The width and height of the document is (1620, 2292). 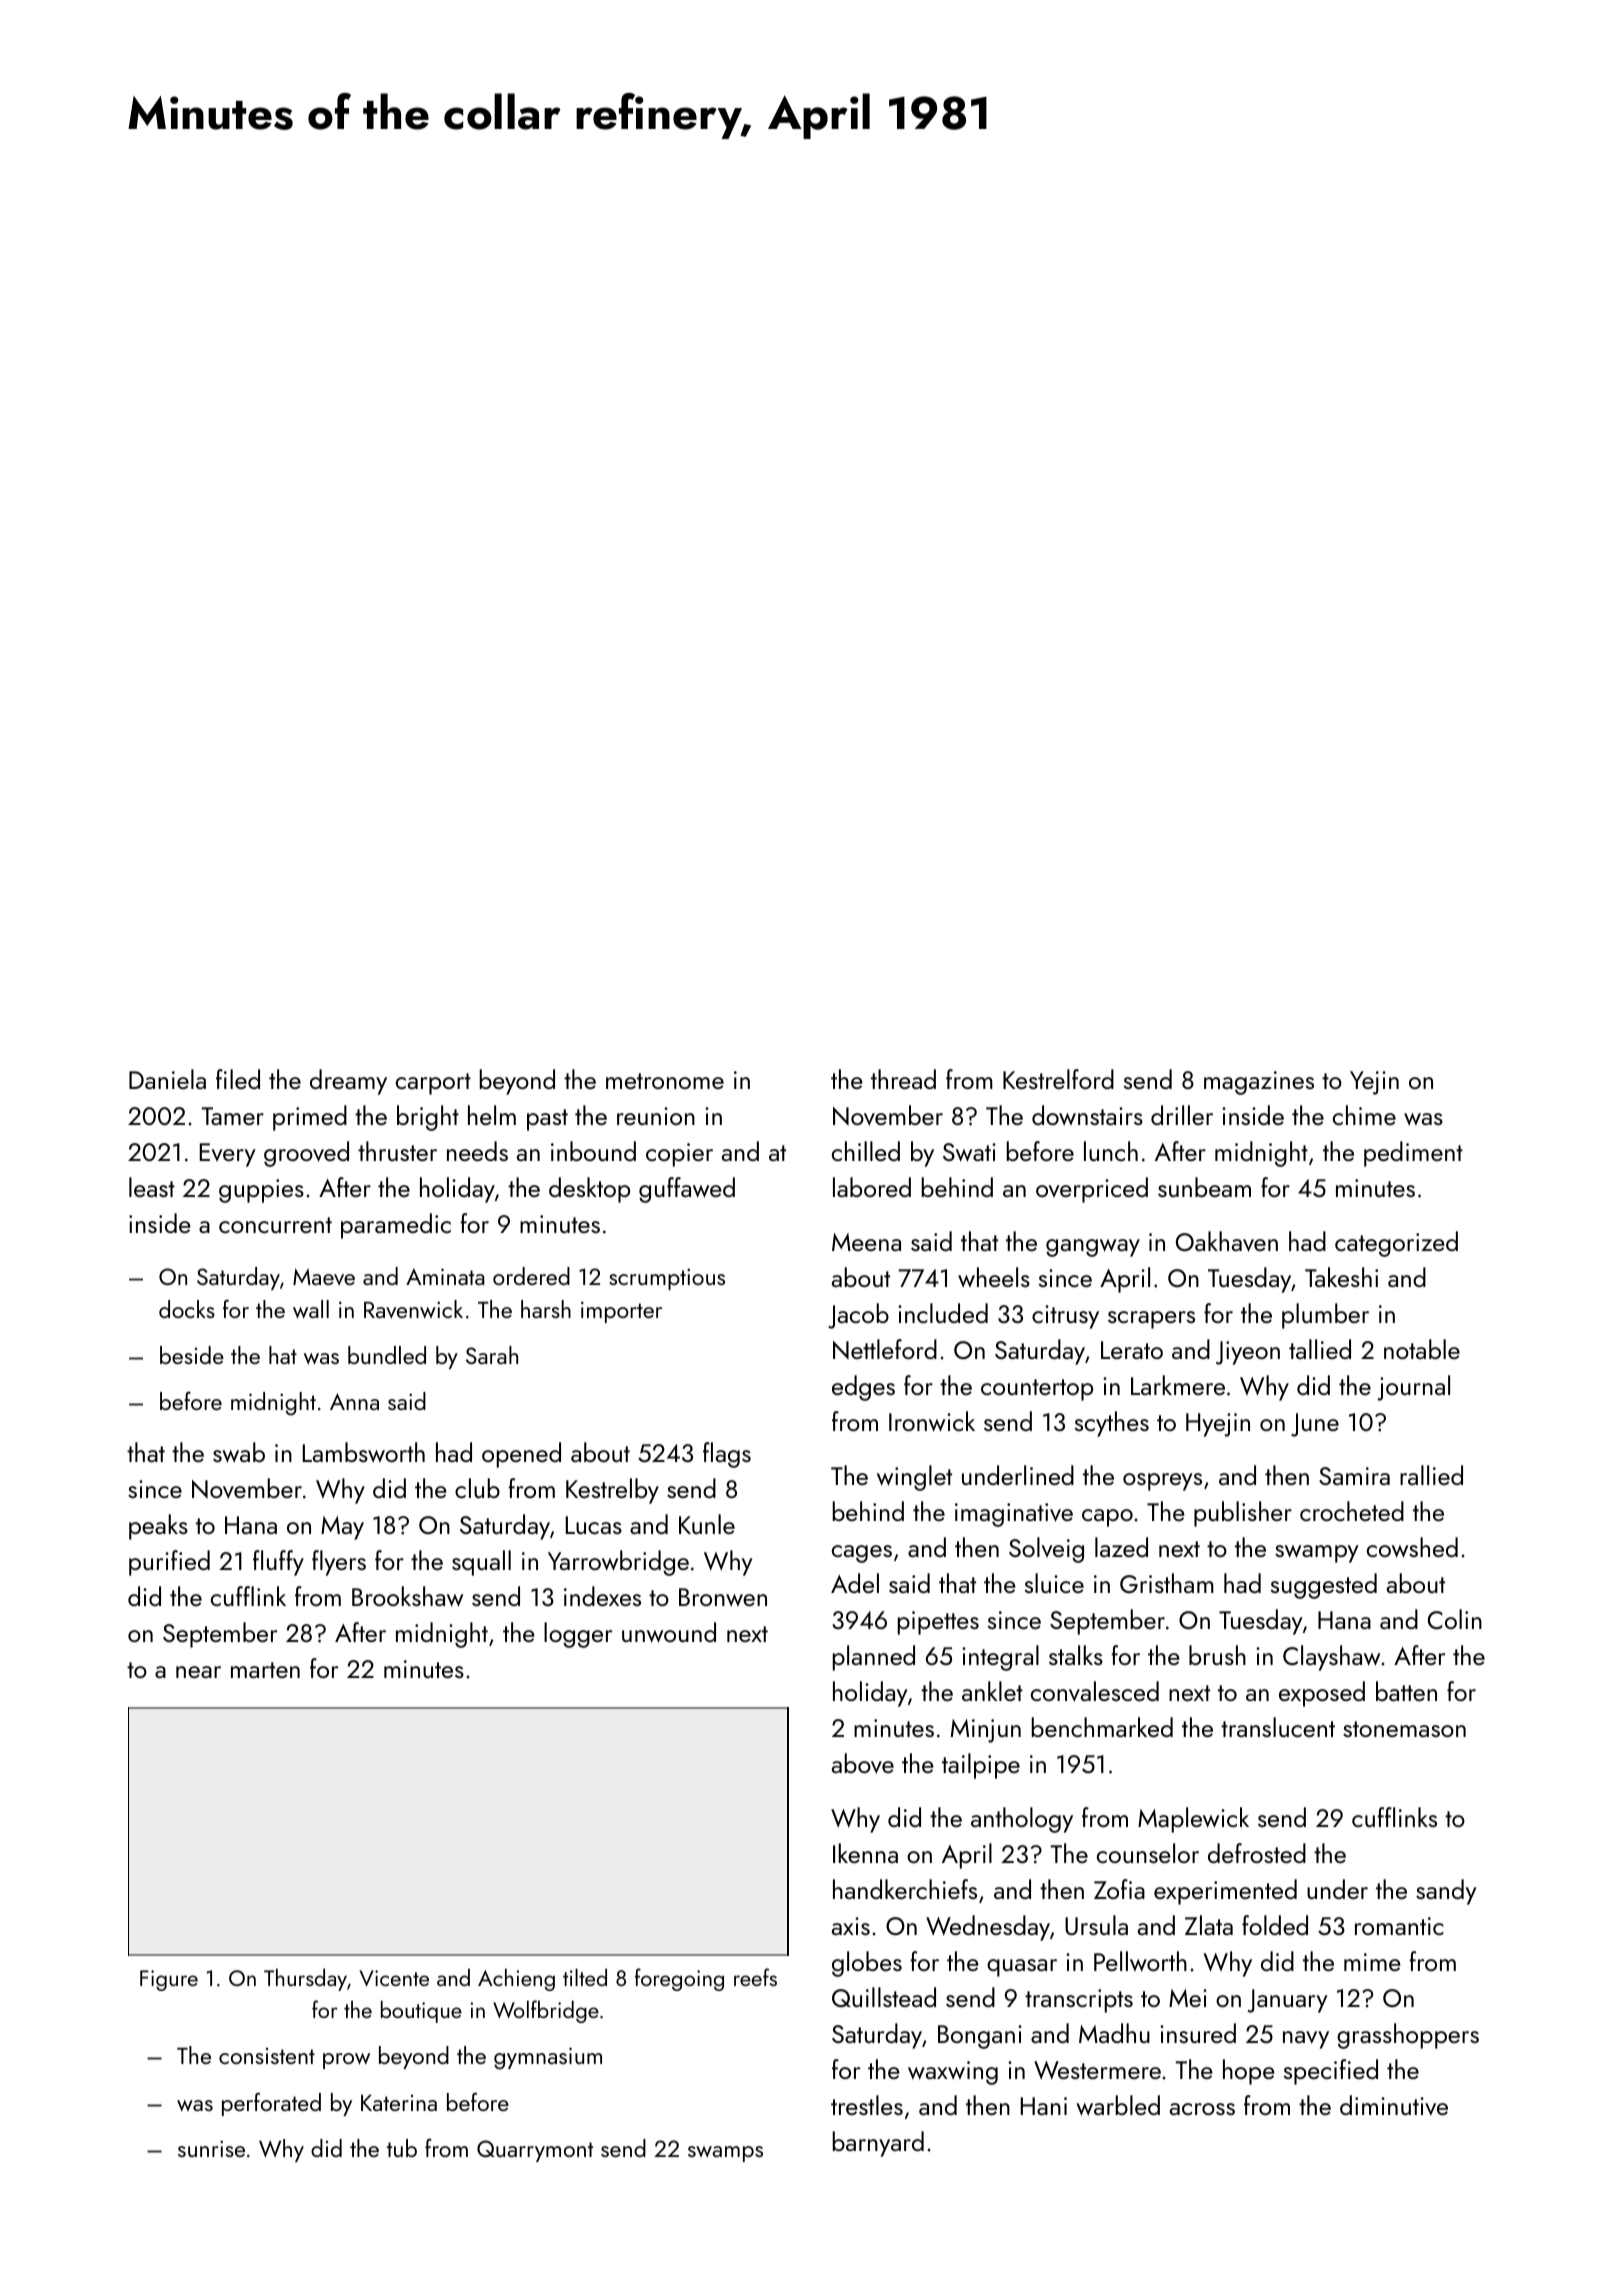 I want to click on sunrise, so click(x=211, y=2148).
